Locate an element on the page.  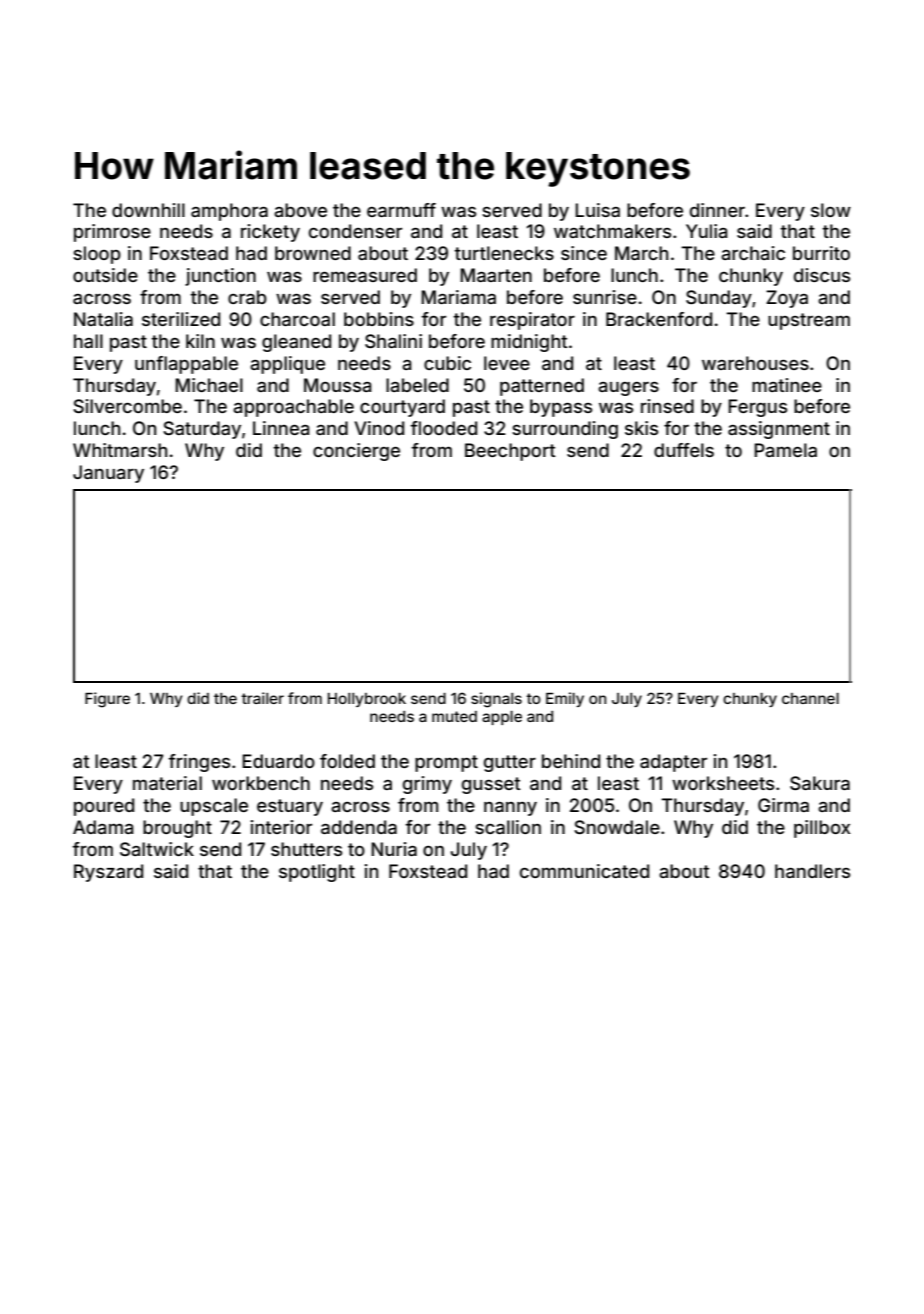
sloop is located at coordinates (97, 255).
